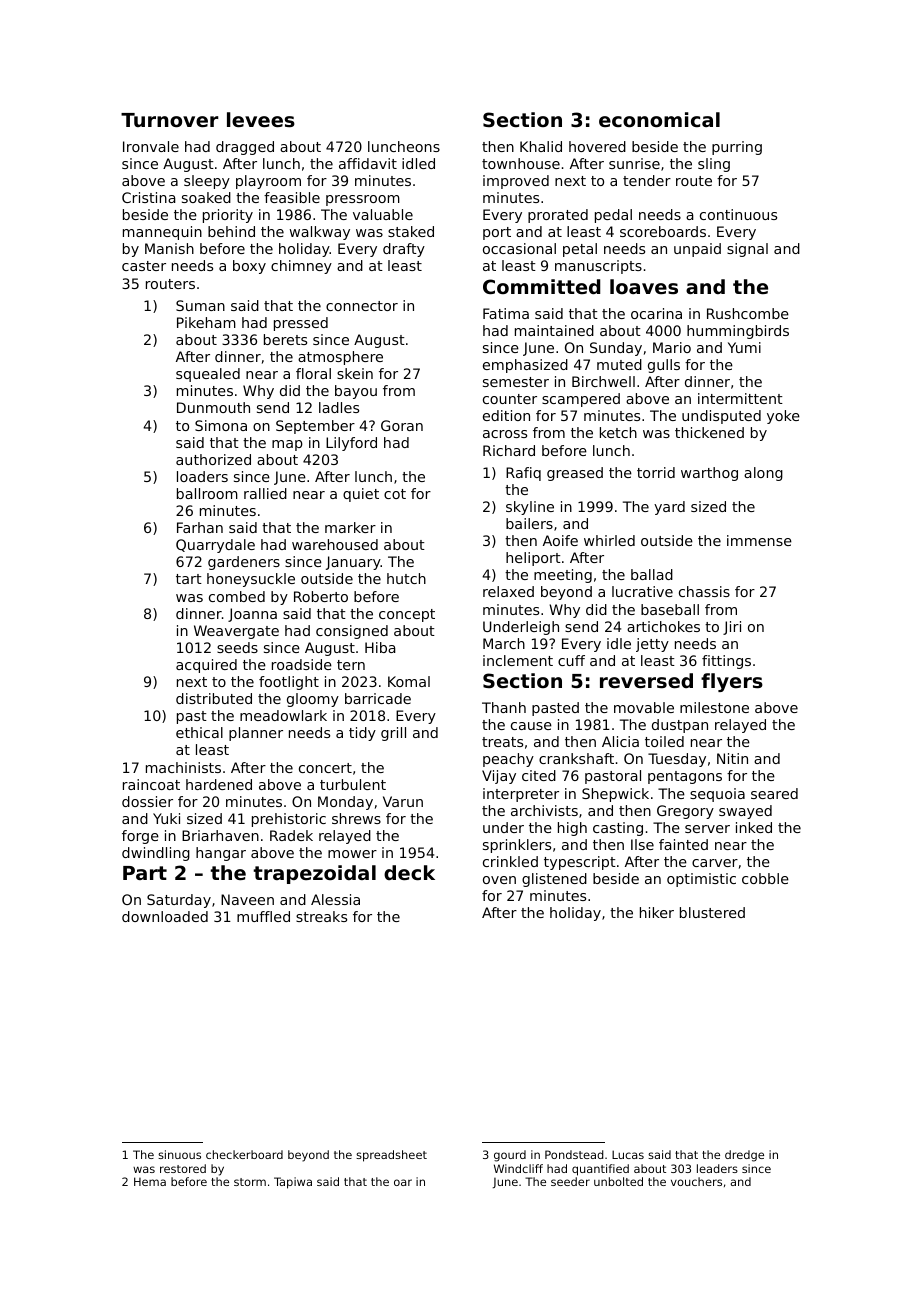 The image size is (924, 1314). I want to click on unpaid, so click(697, 250).
